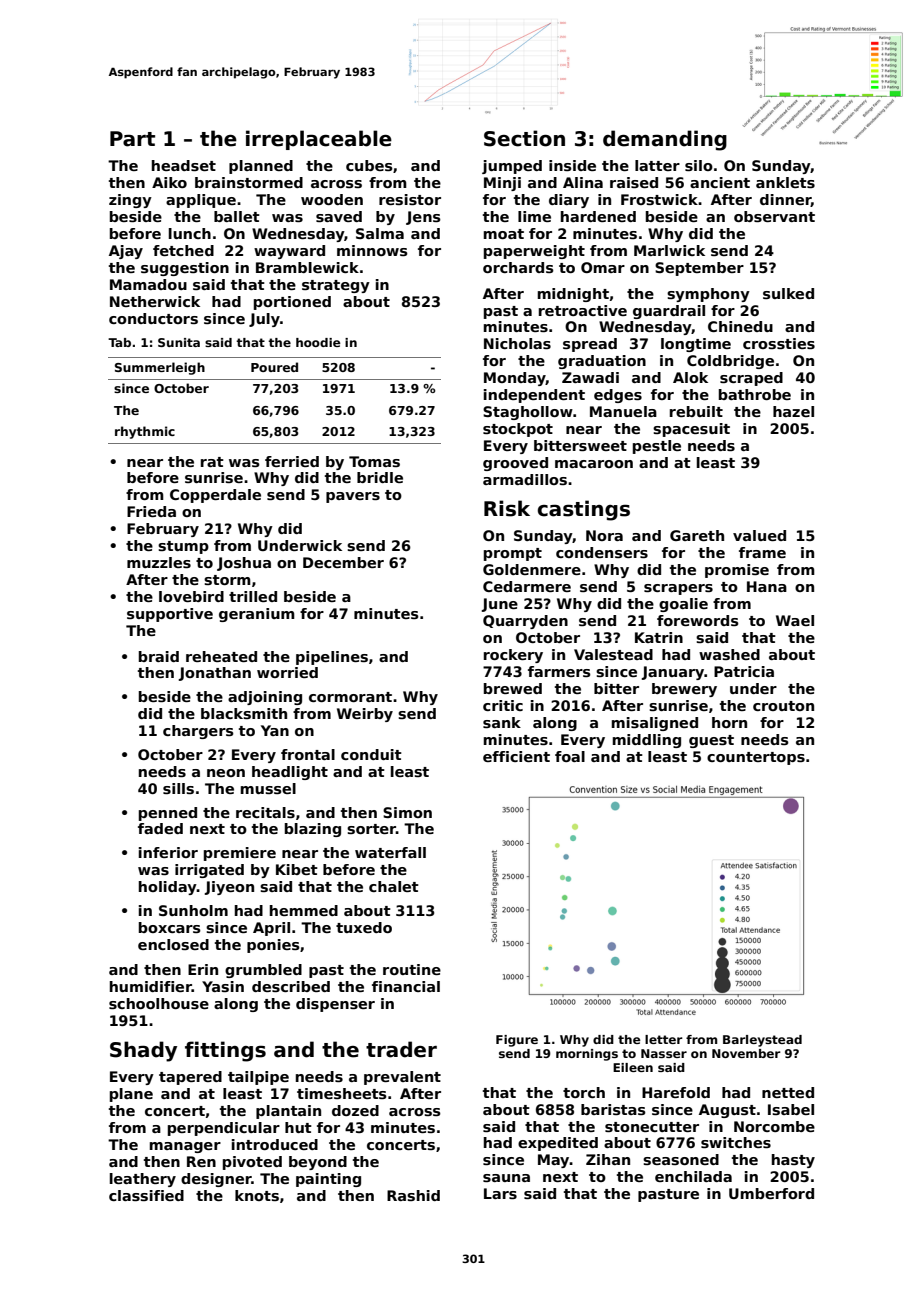 The width and height of the screenshot is (924, 1314). What do you see at coordinates (785, 182) in the screenshot?
I see `anklets` at bounding box center [785, 182].
